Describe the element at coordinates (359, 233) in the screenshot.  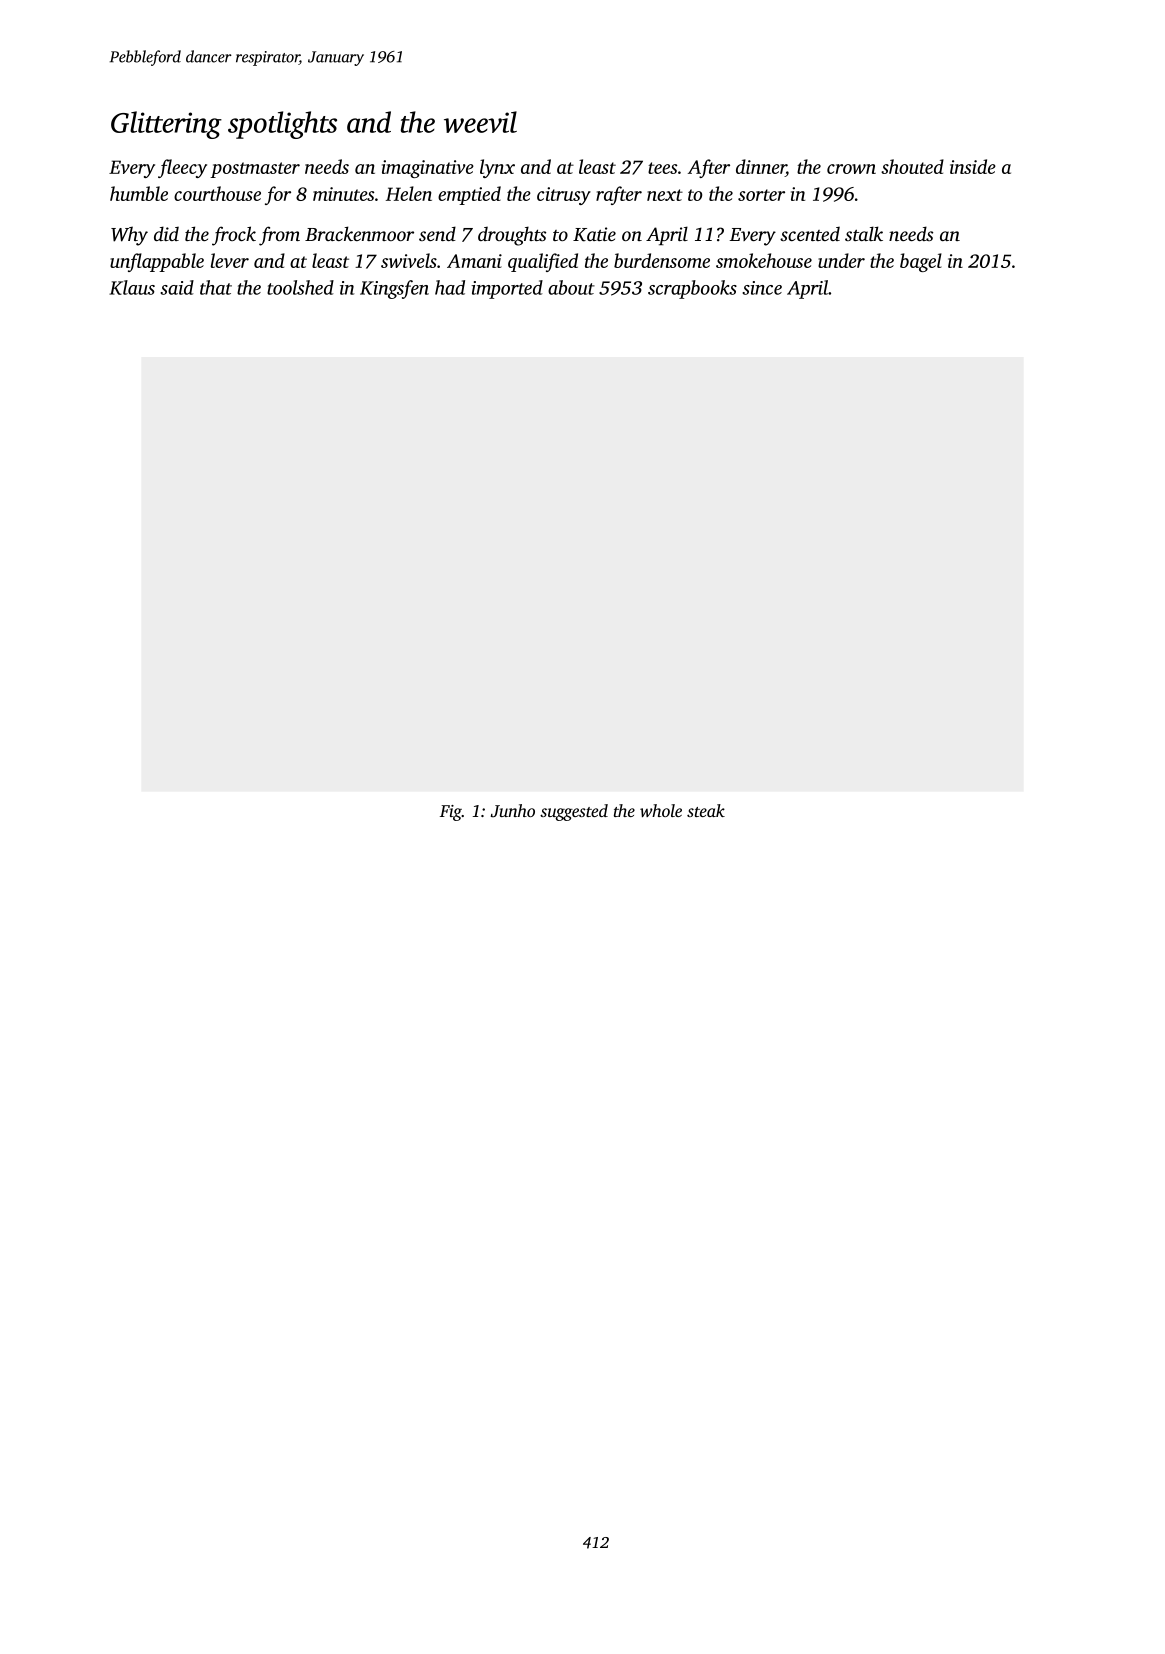
I see `Brackenmoor` at that location.
